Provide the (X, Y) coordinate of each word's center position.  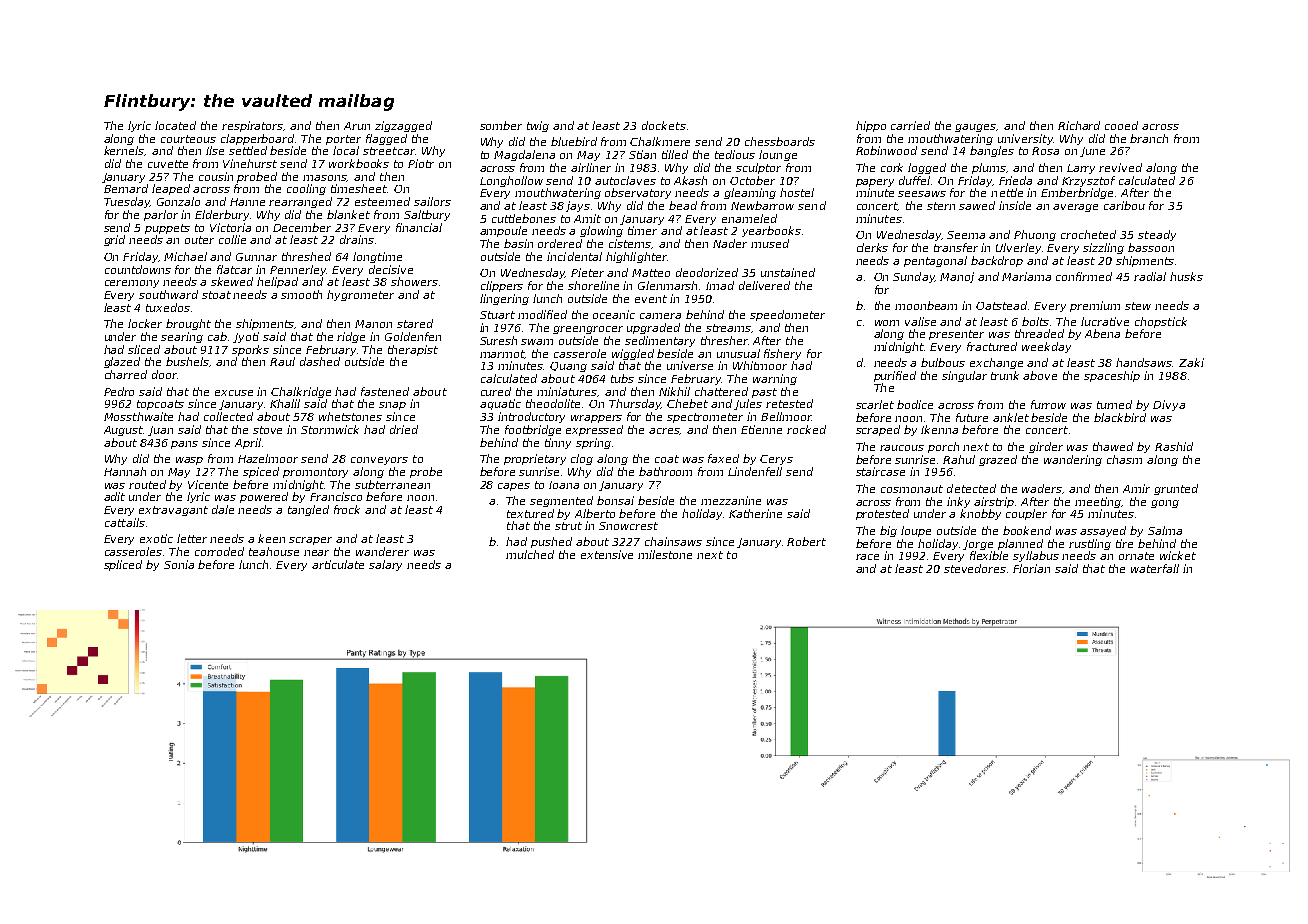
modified (542, 314)
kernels (124, 151)
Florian (1031, 568)
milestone (665, 554)
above (1040, 375)
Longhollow (511, 181)
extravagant (173, 511)
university (1025, 139)
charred (126, 374)
